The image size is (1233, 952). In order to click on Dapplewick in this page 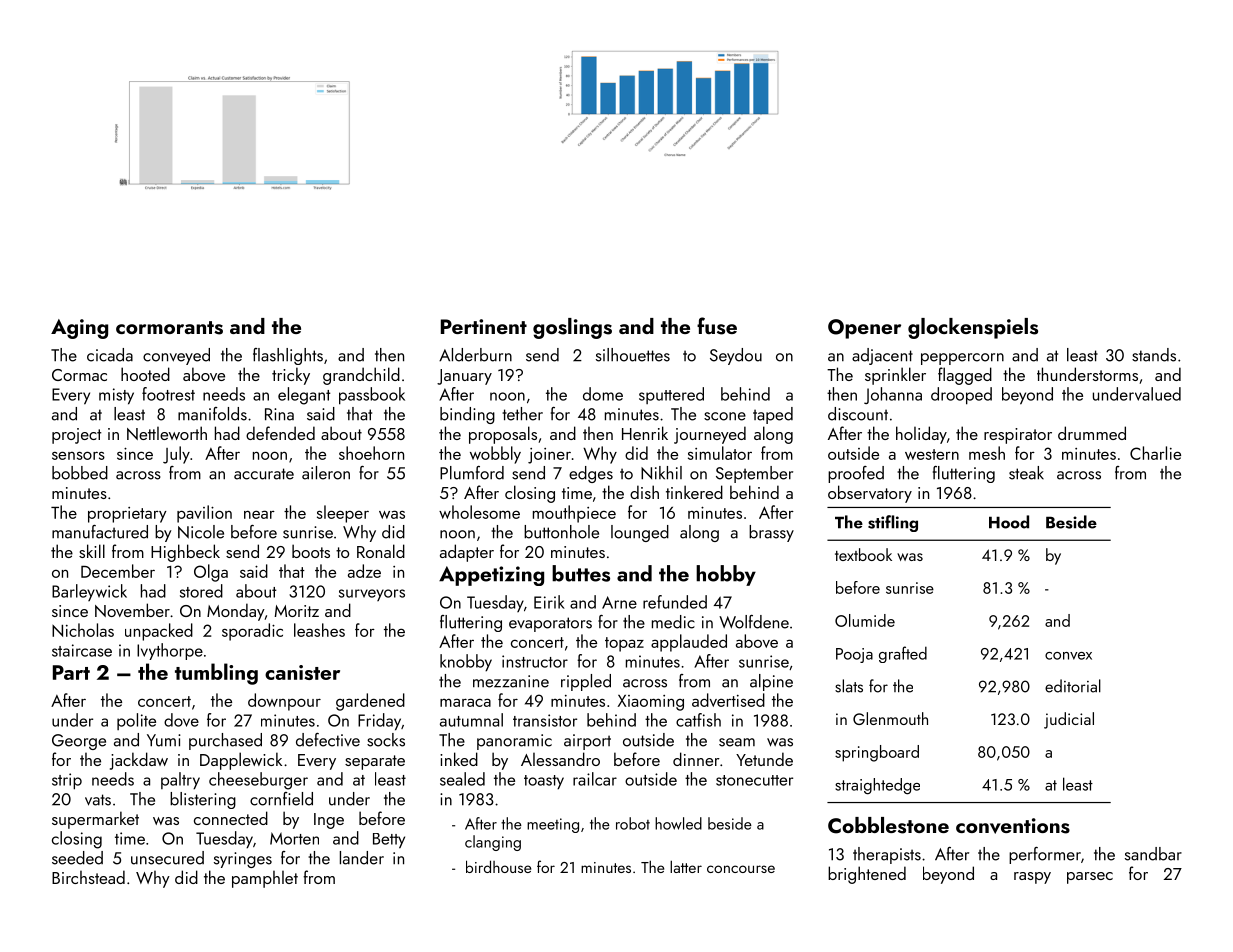, I will do `click(241, 761)`.
